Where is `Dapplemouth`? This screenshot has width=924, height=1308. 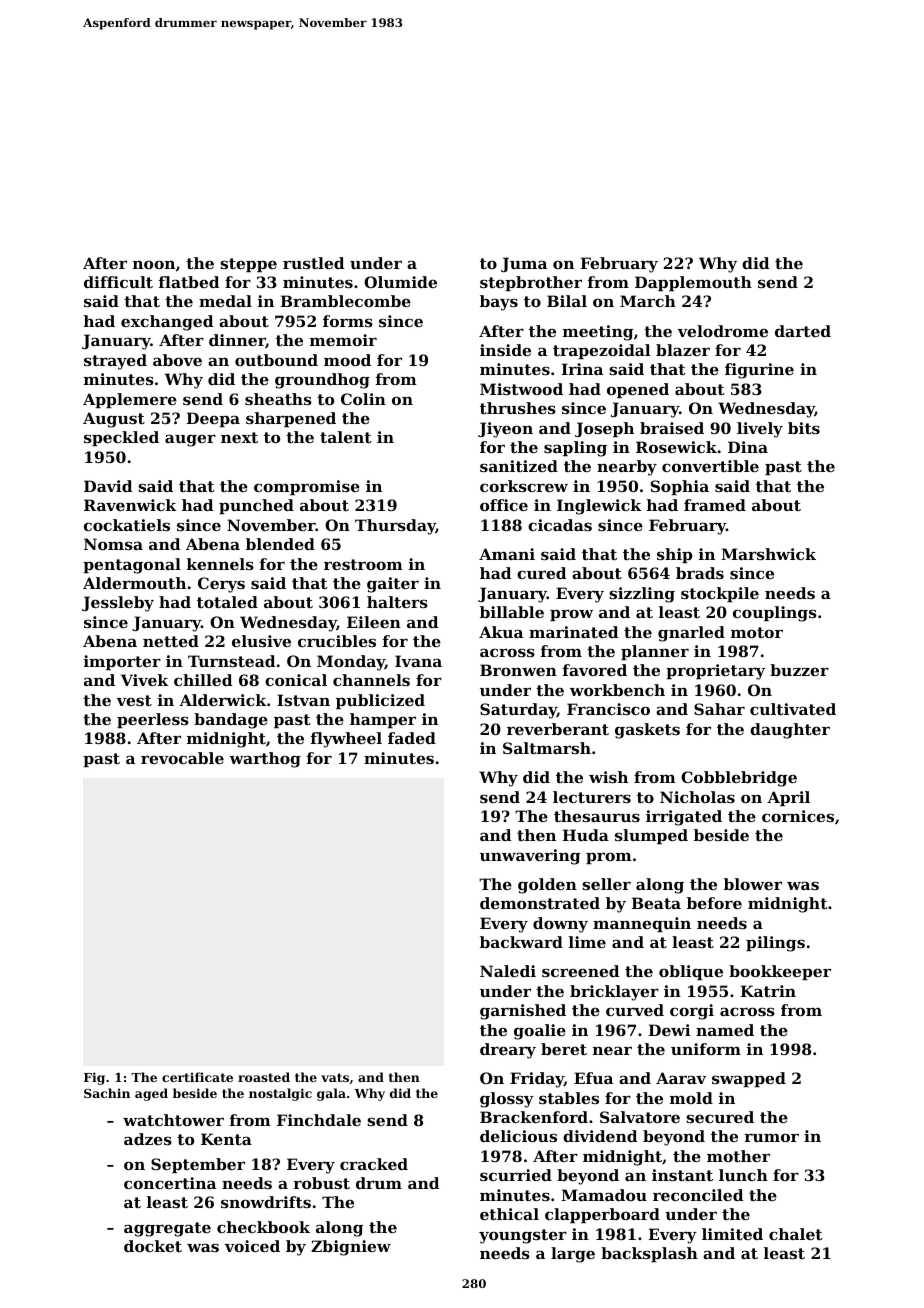
Dapplemouth is located at coordinates (693, 283).
